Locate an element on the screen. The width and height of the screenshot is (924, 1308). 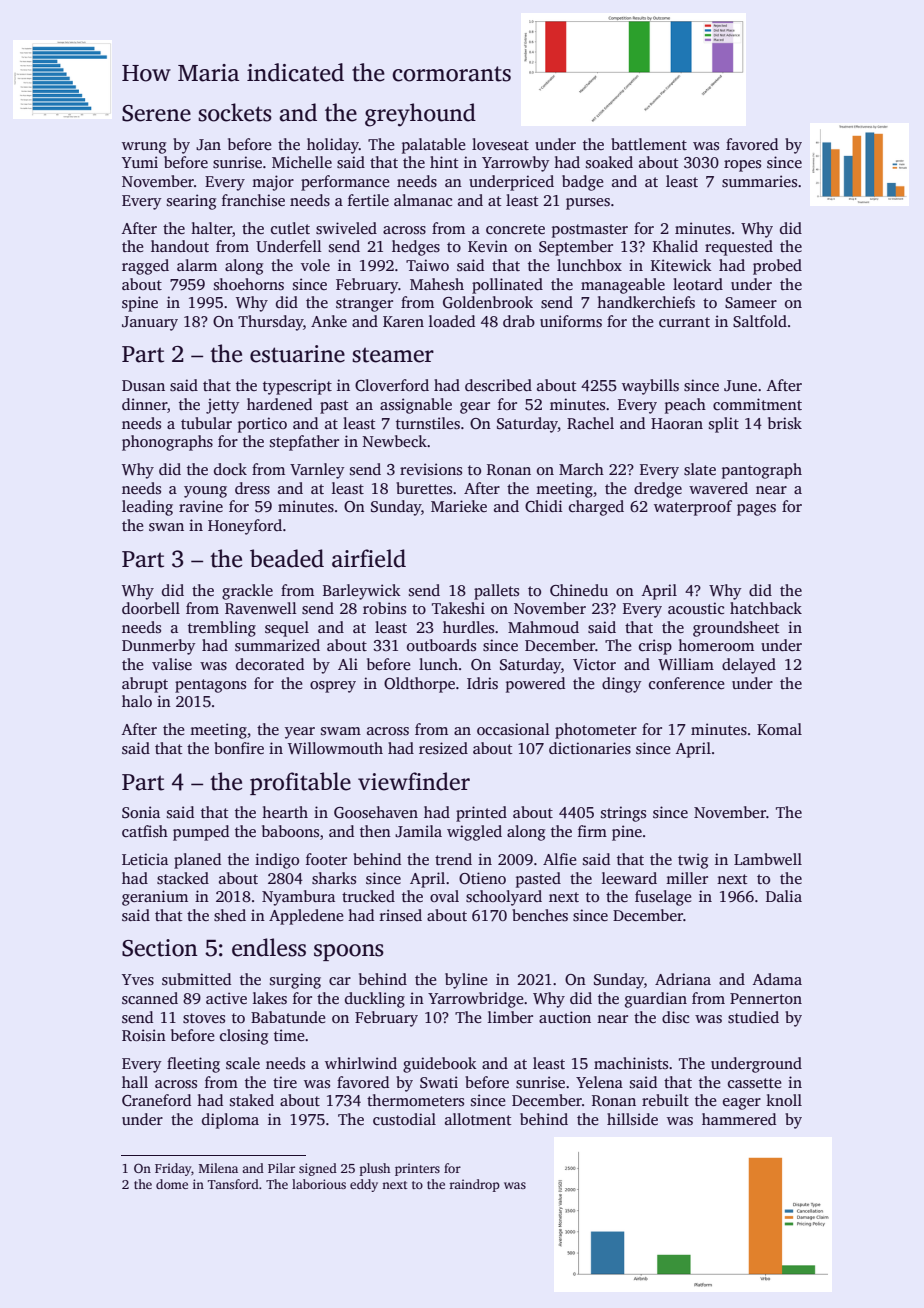
battlement is located at coordinates (649, 144).
